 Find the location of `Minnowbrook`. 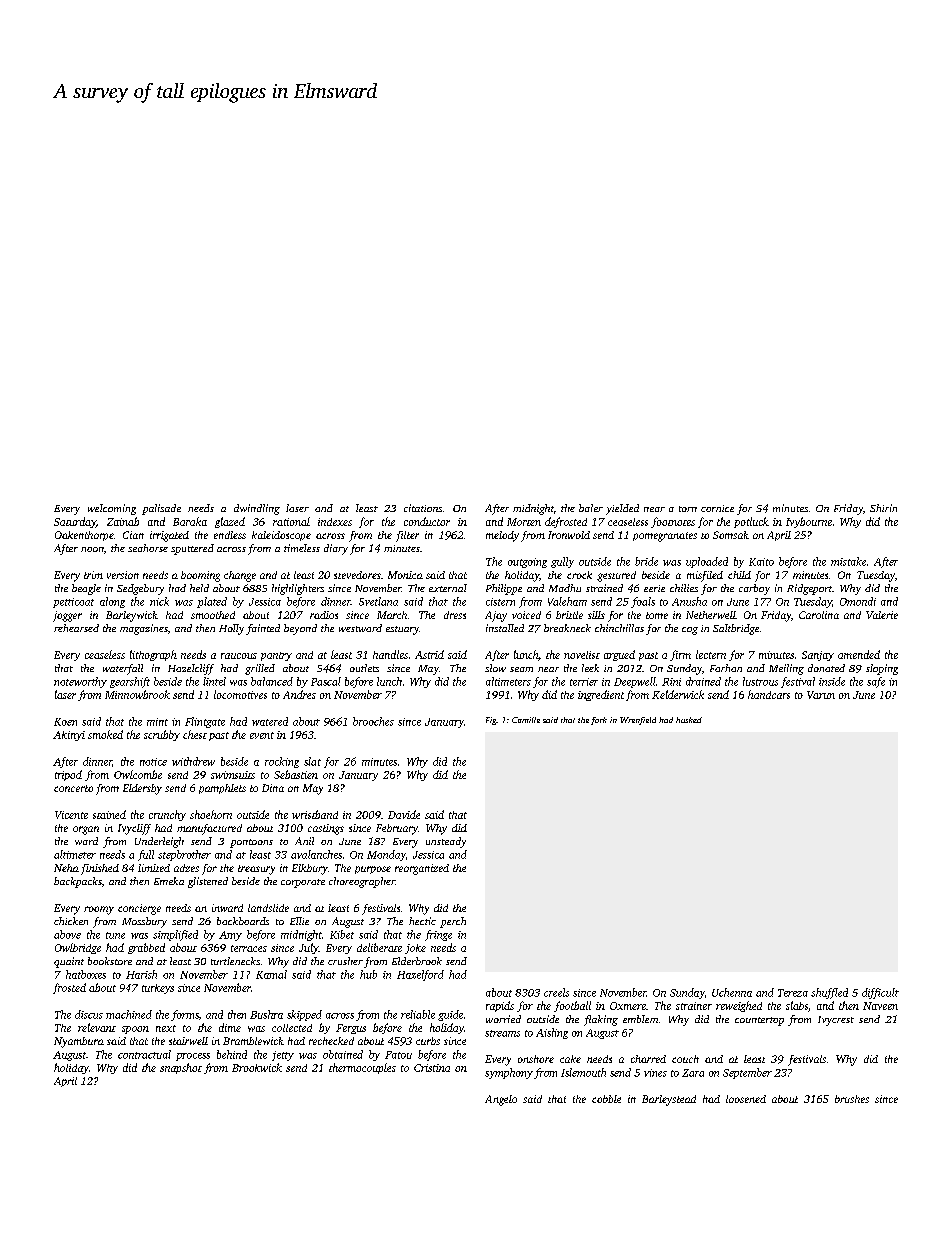

Minnowbrook is located at coordinates (137, 694).
